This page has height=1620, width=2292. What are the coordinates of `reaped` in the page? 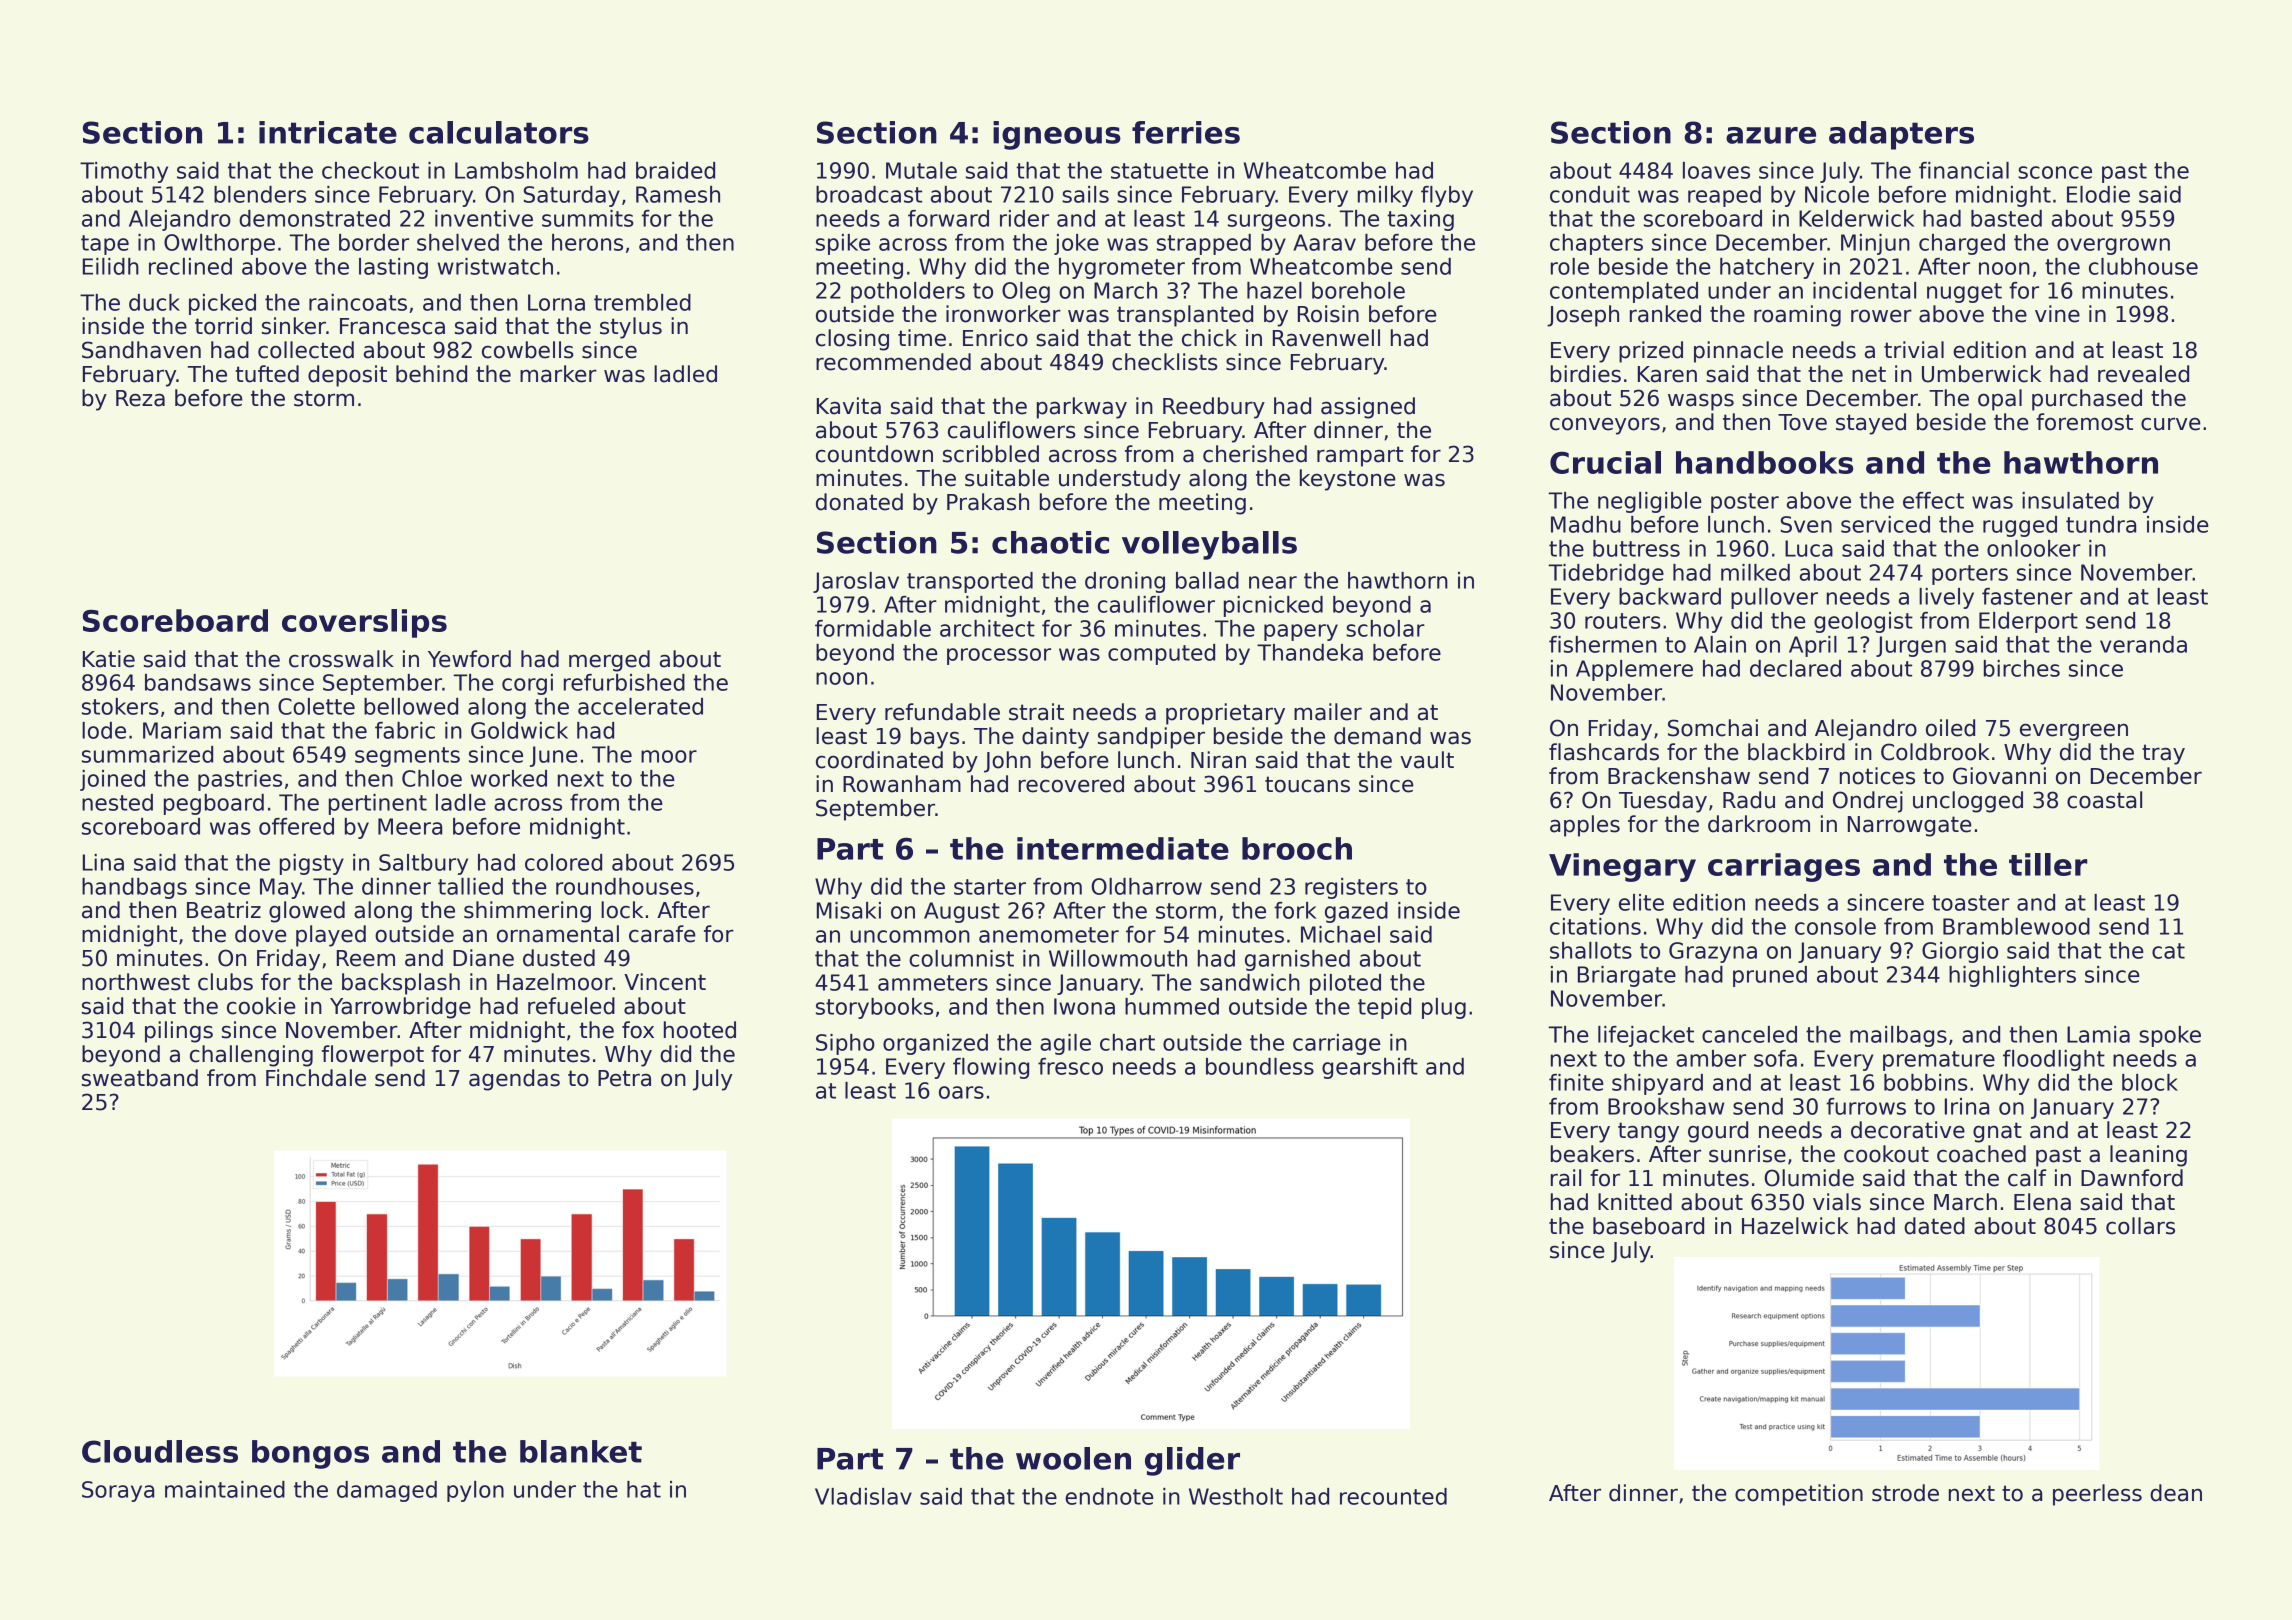 It's located at (1724, 196).
